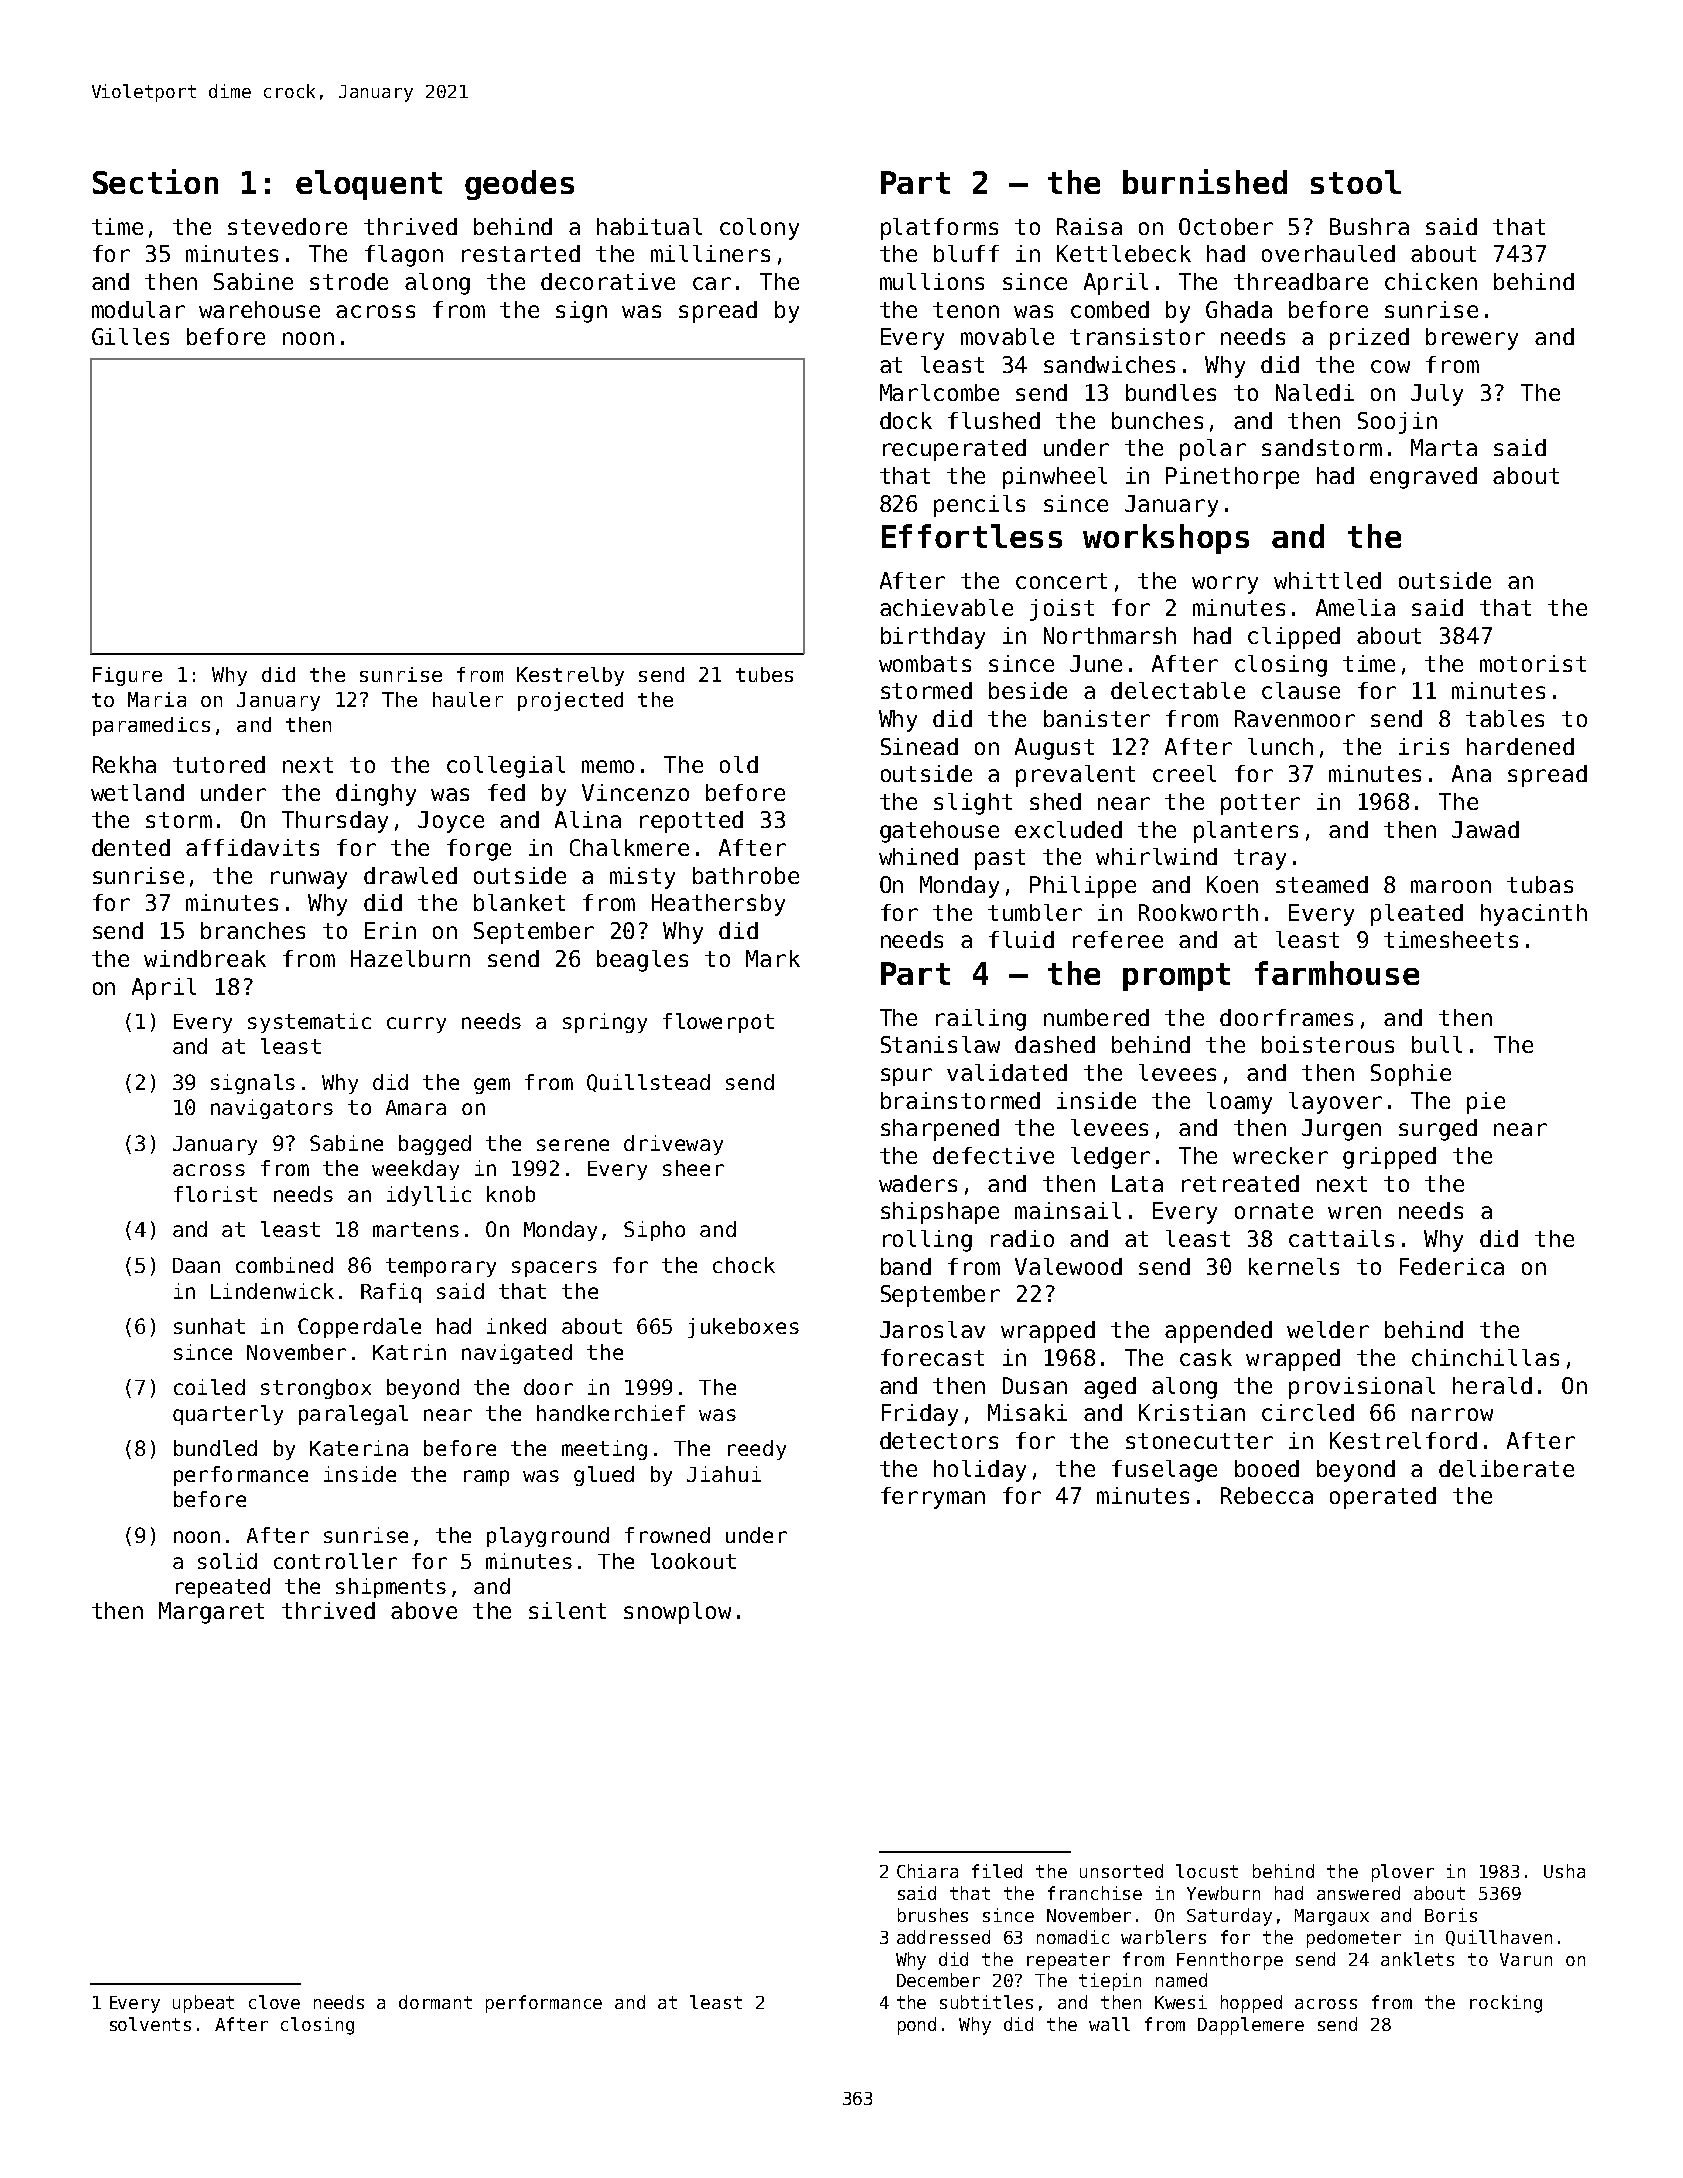 This screenshot has height=2178, width=1683. I want to click on tenon, so click(966, 310).
